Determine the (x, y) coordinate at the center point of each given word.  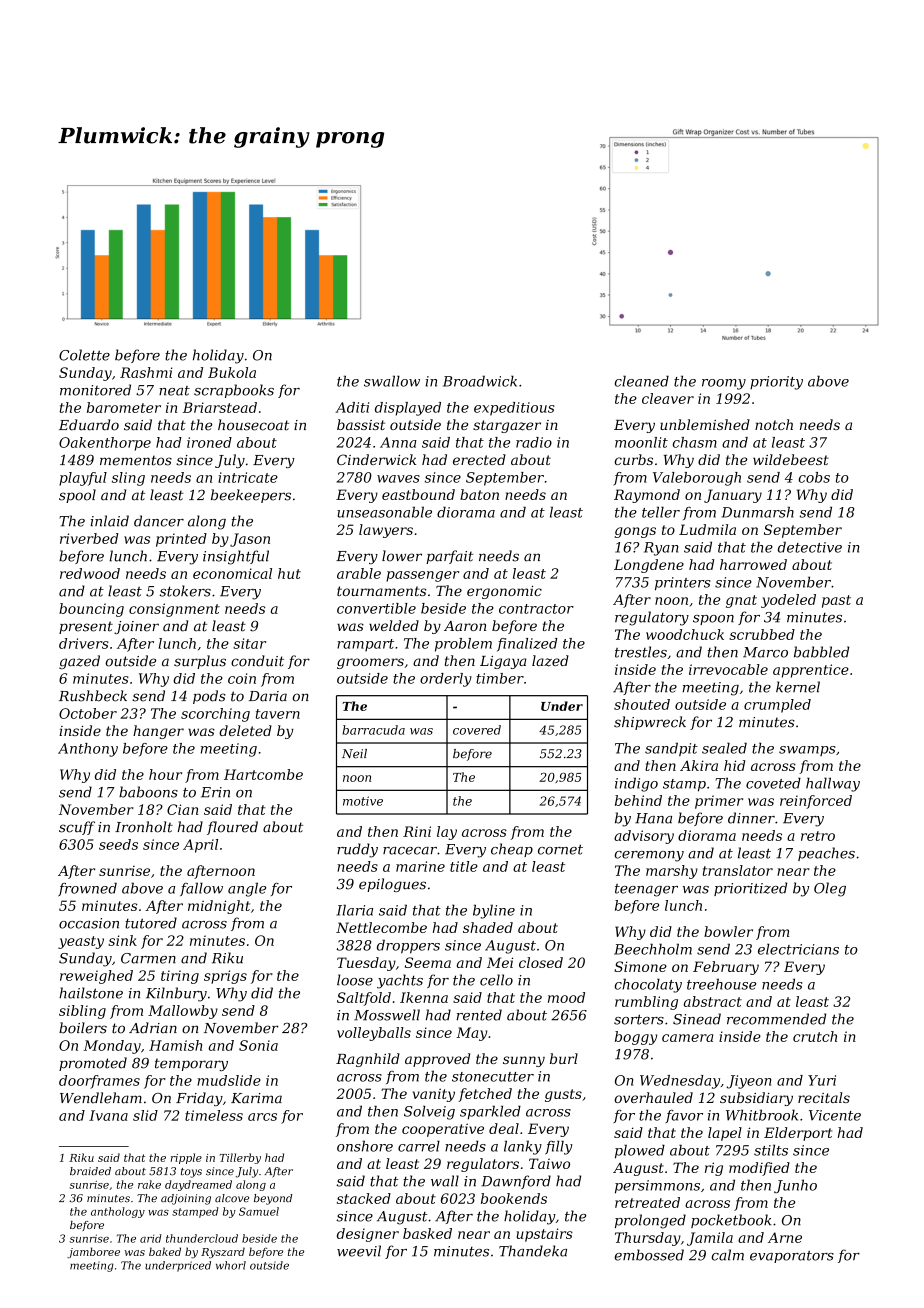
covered (477, 730)
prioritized (750, 889)
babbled (821, 652)
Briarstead (220, 407)
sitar (249, 643)
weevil (359, 1251)
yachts (400, 981)
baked (165, 1251)
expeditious (514, 409)
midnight (219, 907)
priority (776, 383)
